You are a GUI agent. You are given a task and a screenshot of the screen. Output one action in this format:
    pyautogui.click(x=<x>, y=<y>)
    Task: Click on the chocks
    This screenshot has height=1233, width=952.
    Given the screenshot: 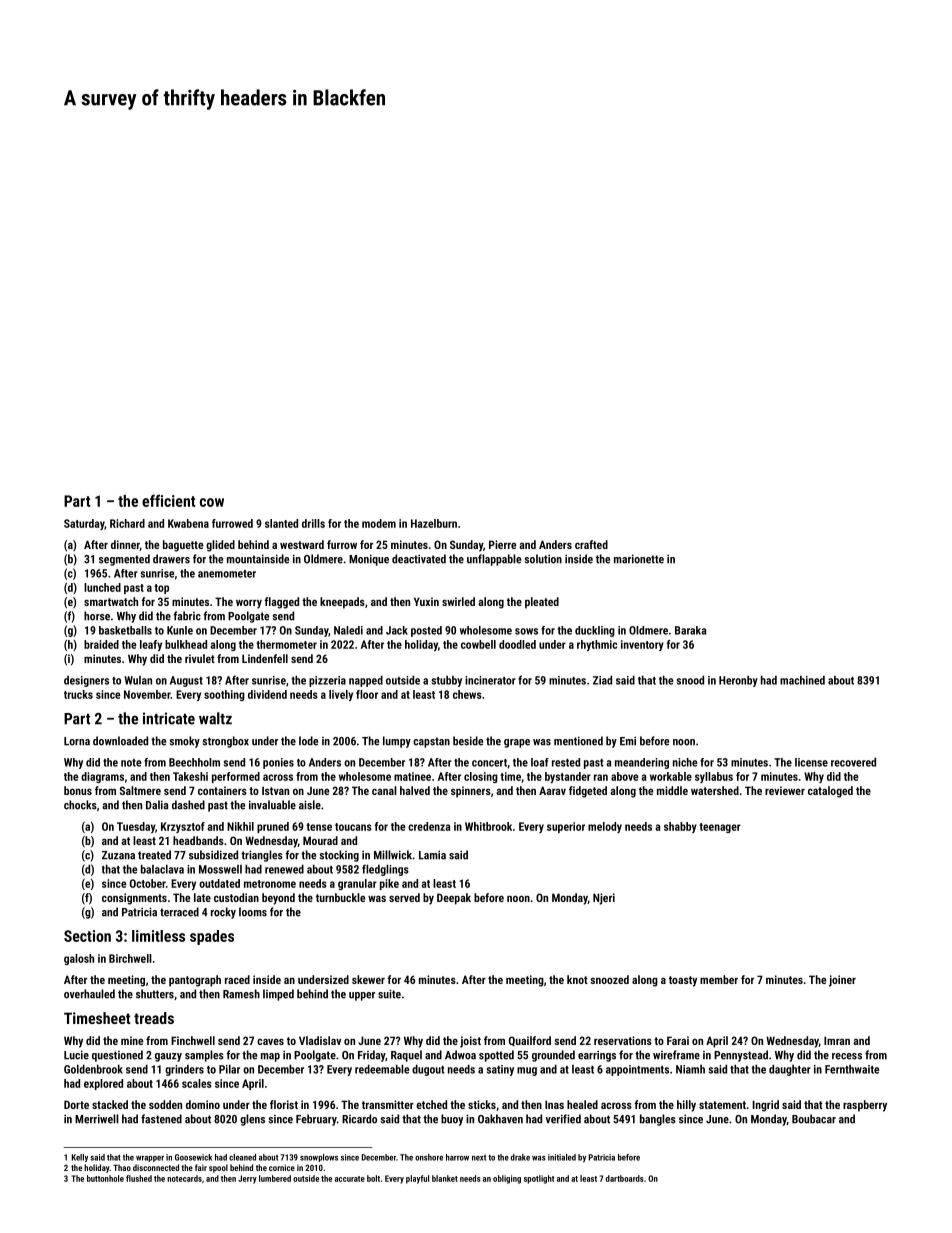 What is the action you would take?
    pyautogui.click(x=80, y=805)
